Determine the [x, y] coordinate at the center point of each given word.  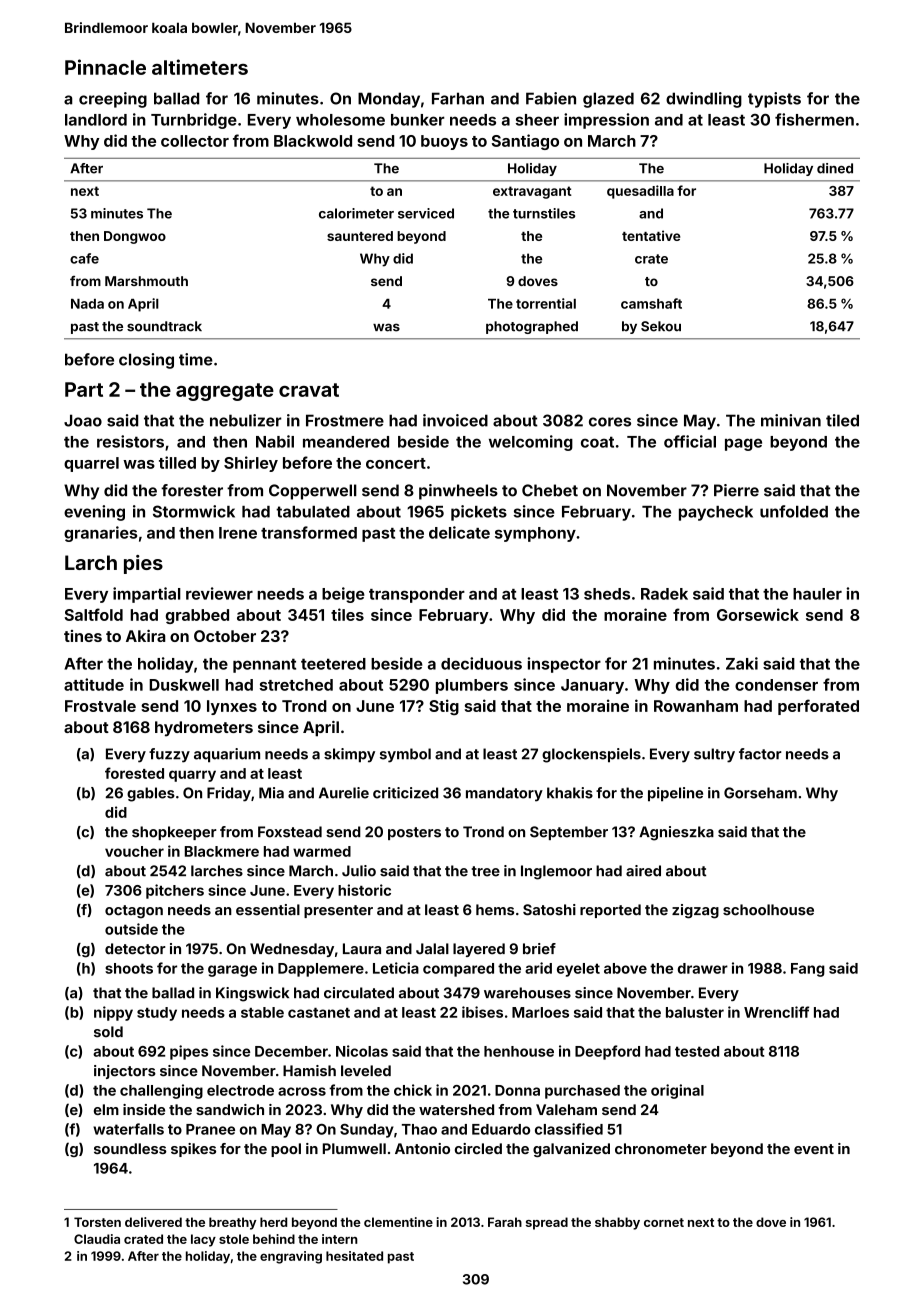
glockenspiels [591, 755]
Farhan [458, 98]
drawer [703, 968]
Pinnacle [105, 67]
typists [774, 100]
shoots [129, 968]
